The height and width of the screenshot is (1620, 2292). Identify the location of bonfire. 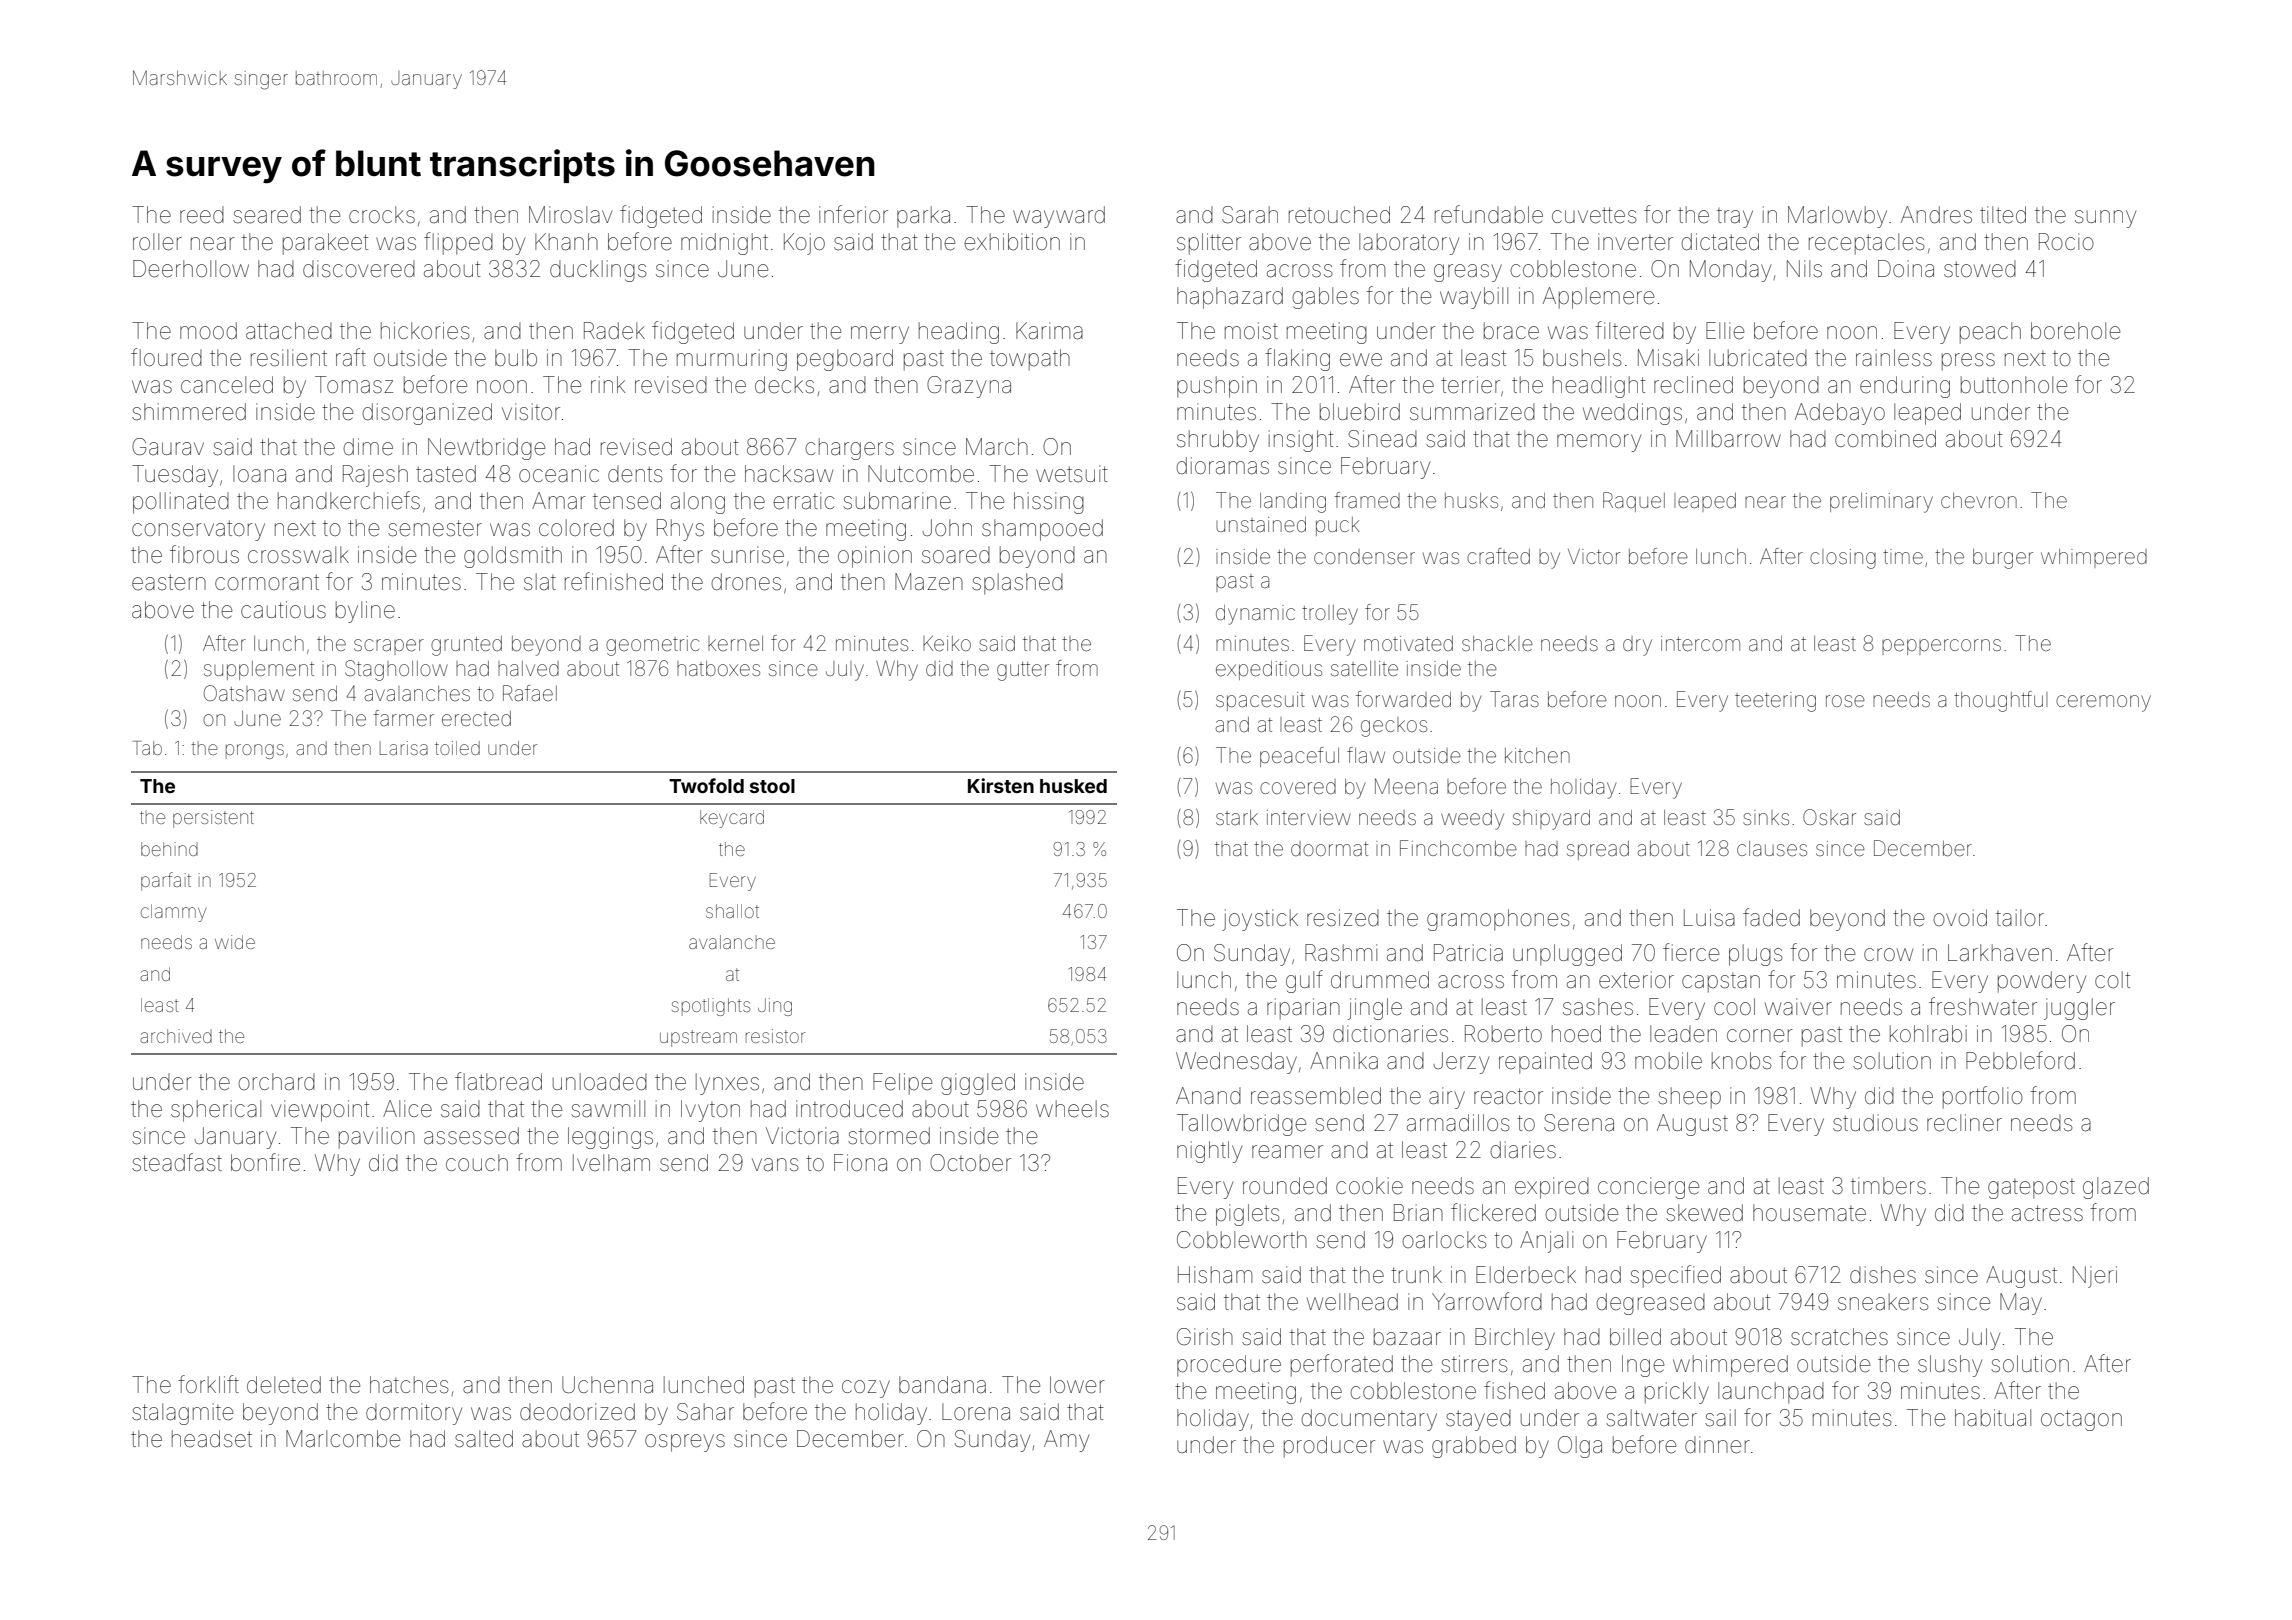
(265, 1162).
